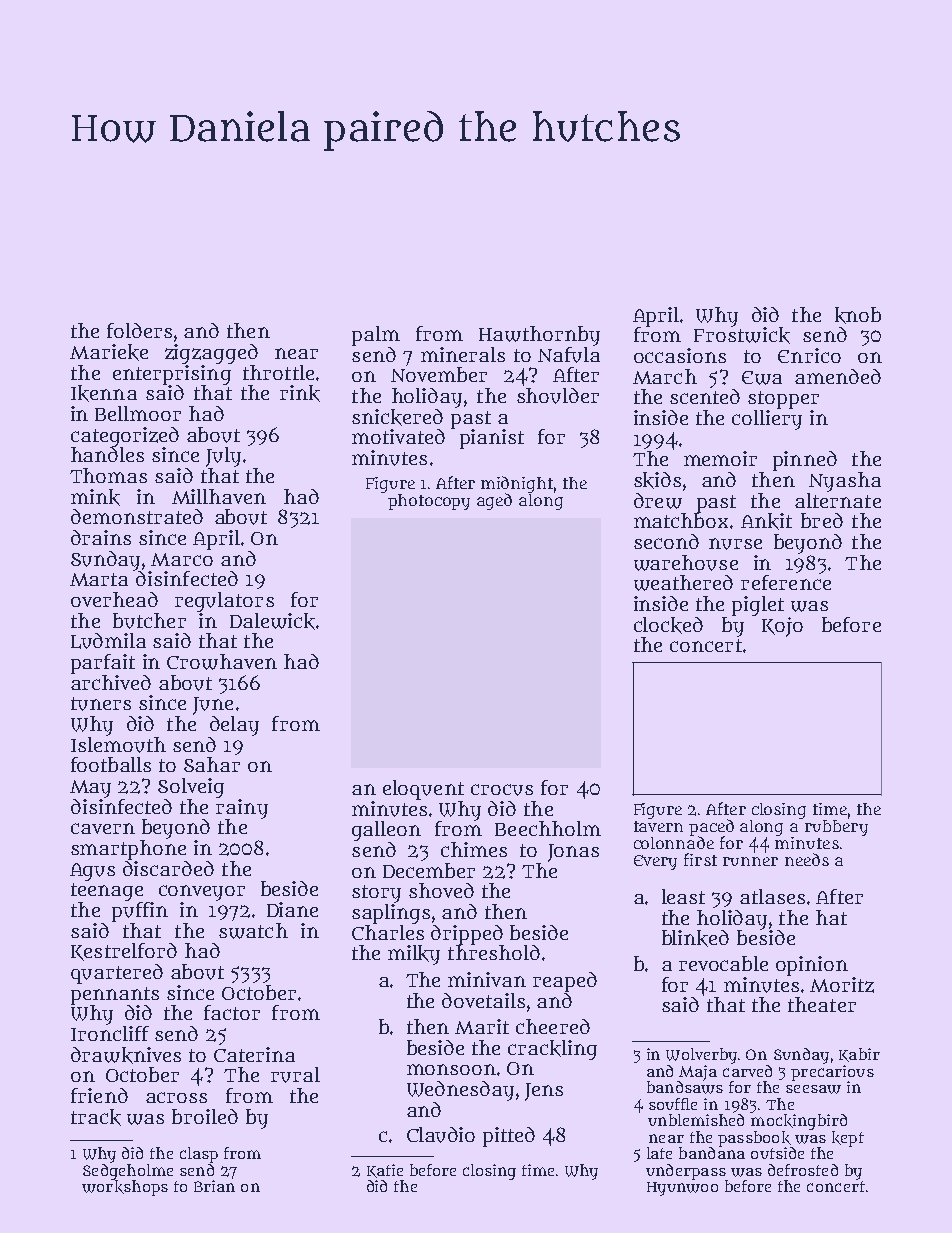 The width and height of the page is (952, 1233). Describe the element at coordinates (414, 955) in the page. I see `milky` at that location.
